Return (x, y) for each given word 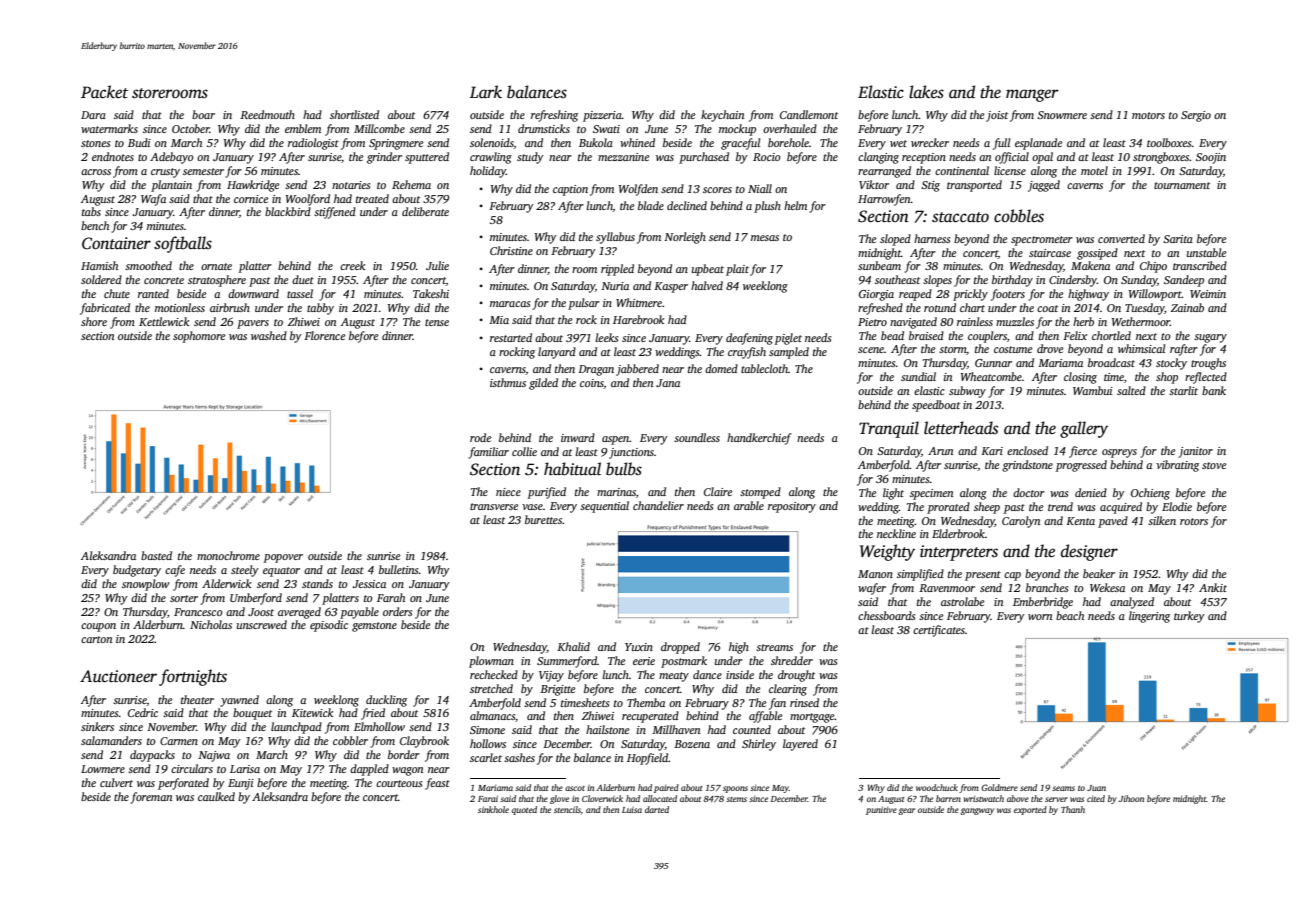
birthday (1012, 281)
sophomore (199, 337)
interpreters (959, 553)
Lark (486, 91)
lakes (926, 92)
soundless (697, 437)
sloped (895, 240)
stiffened (335, 213)
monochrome (228, 555)
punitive (881, 810)
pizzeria (602, 116)
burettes (543, 519)
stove (1214, 465)
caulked (216, 796)
